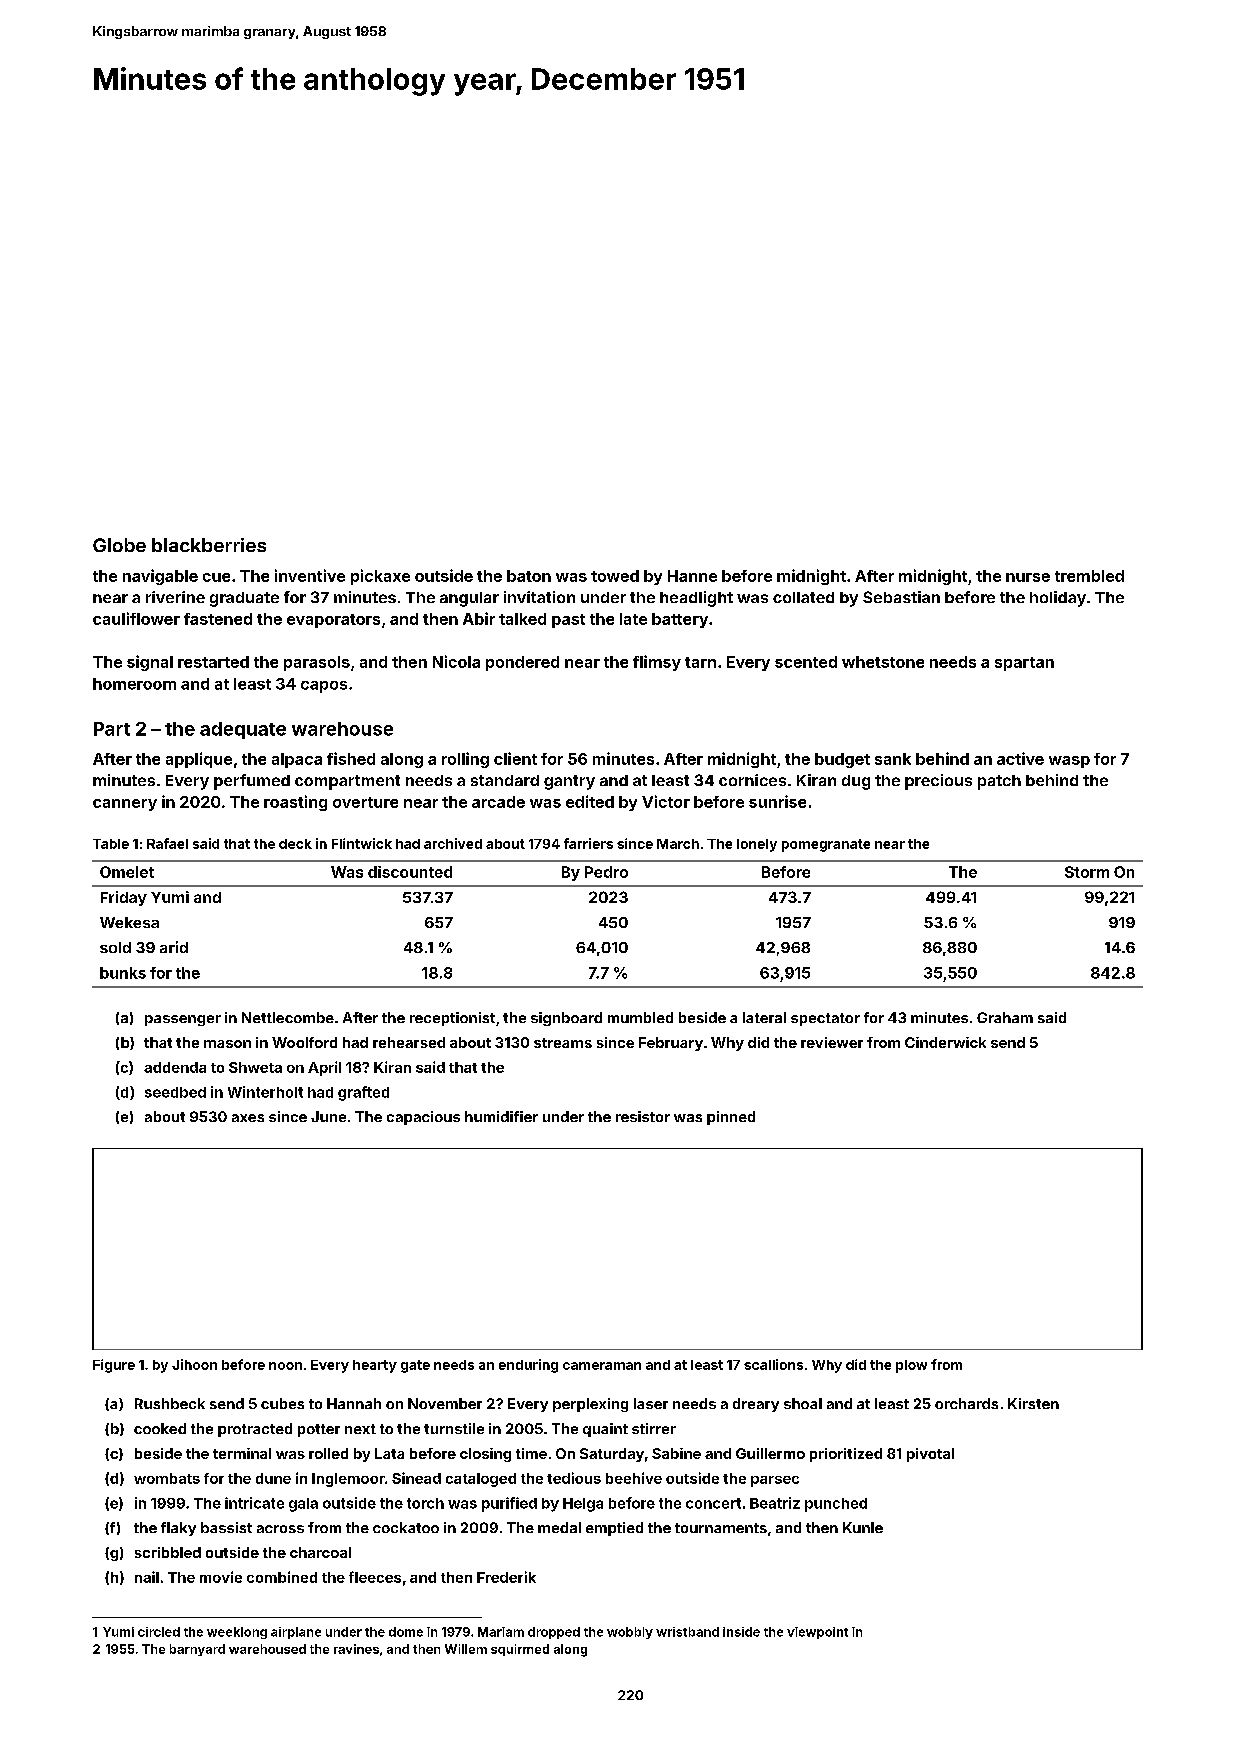 Image resolution: width=1235 pixels, height=1747 pixels. What do you see at coordinates (1033, 1403) in the page?
I see `Kirsten` at bounding box center [1033, 1403].
